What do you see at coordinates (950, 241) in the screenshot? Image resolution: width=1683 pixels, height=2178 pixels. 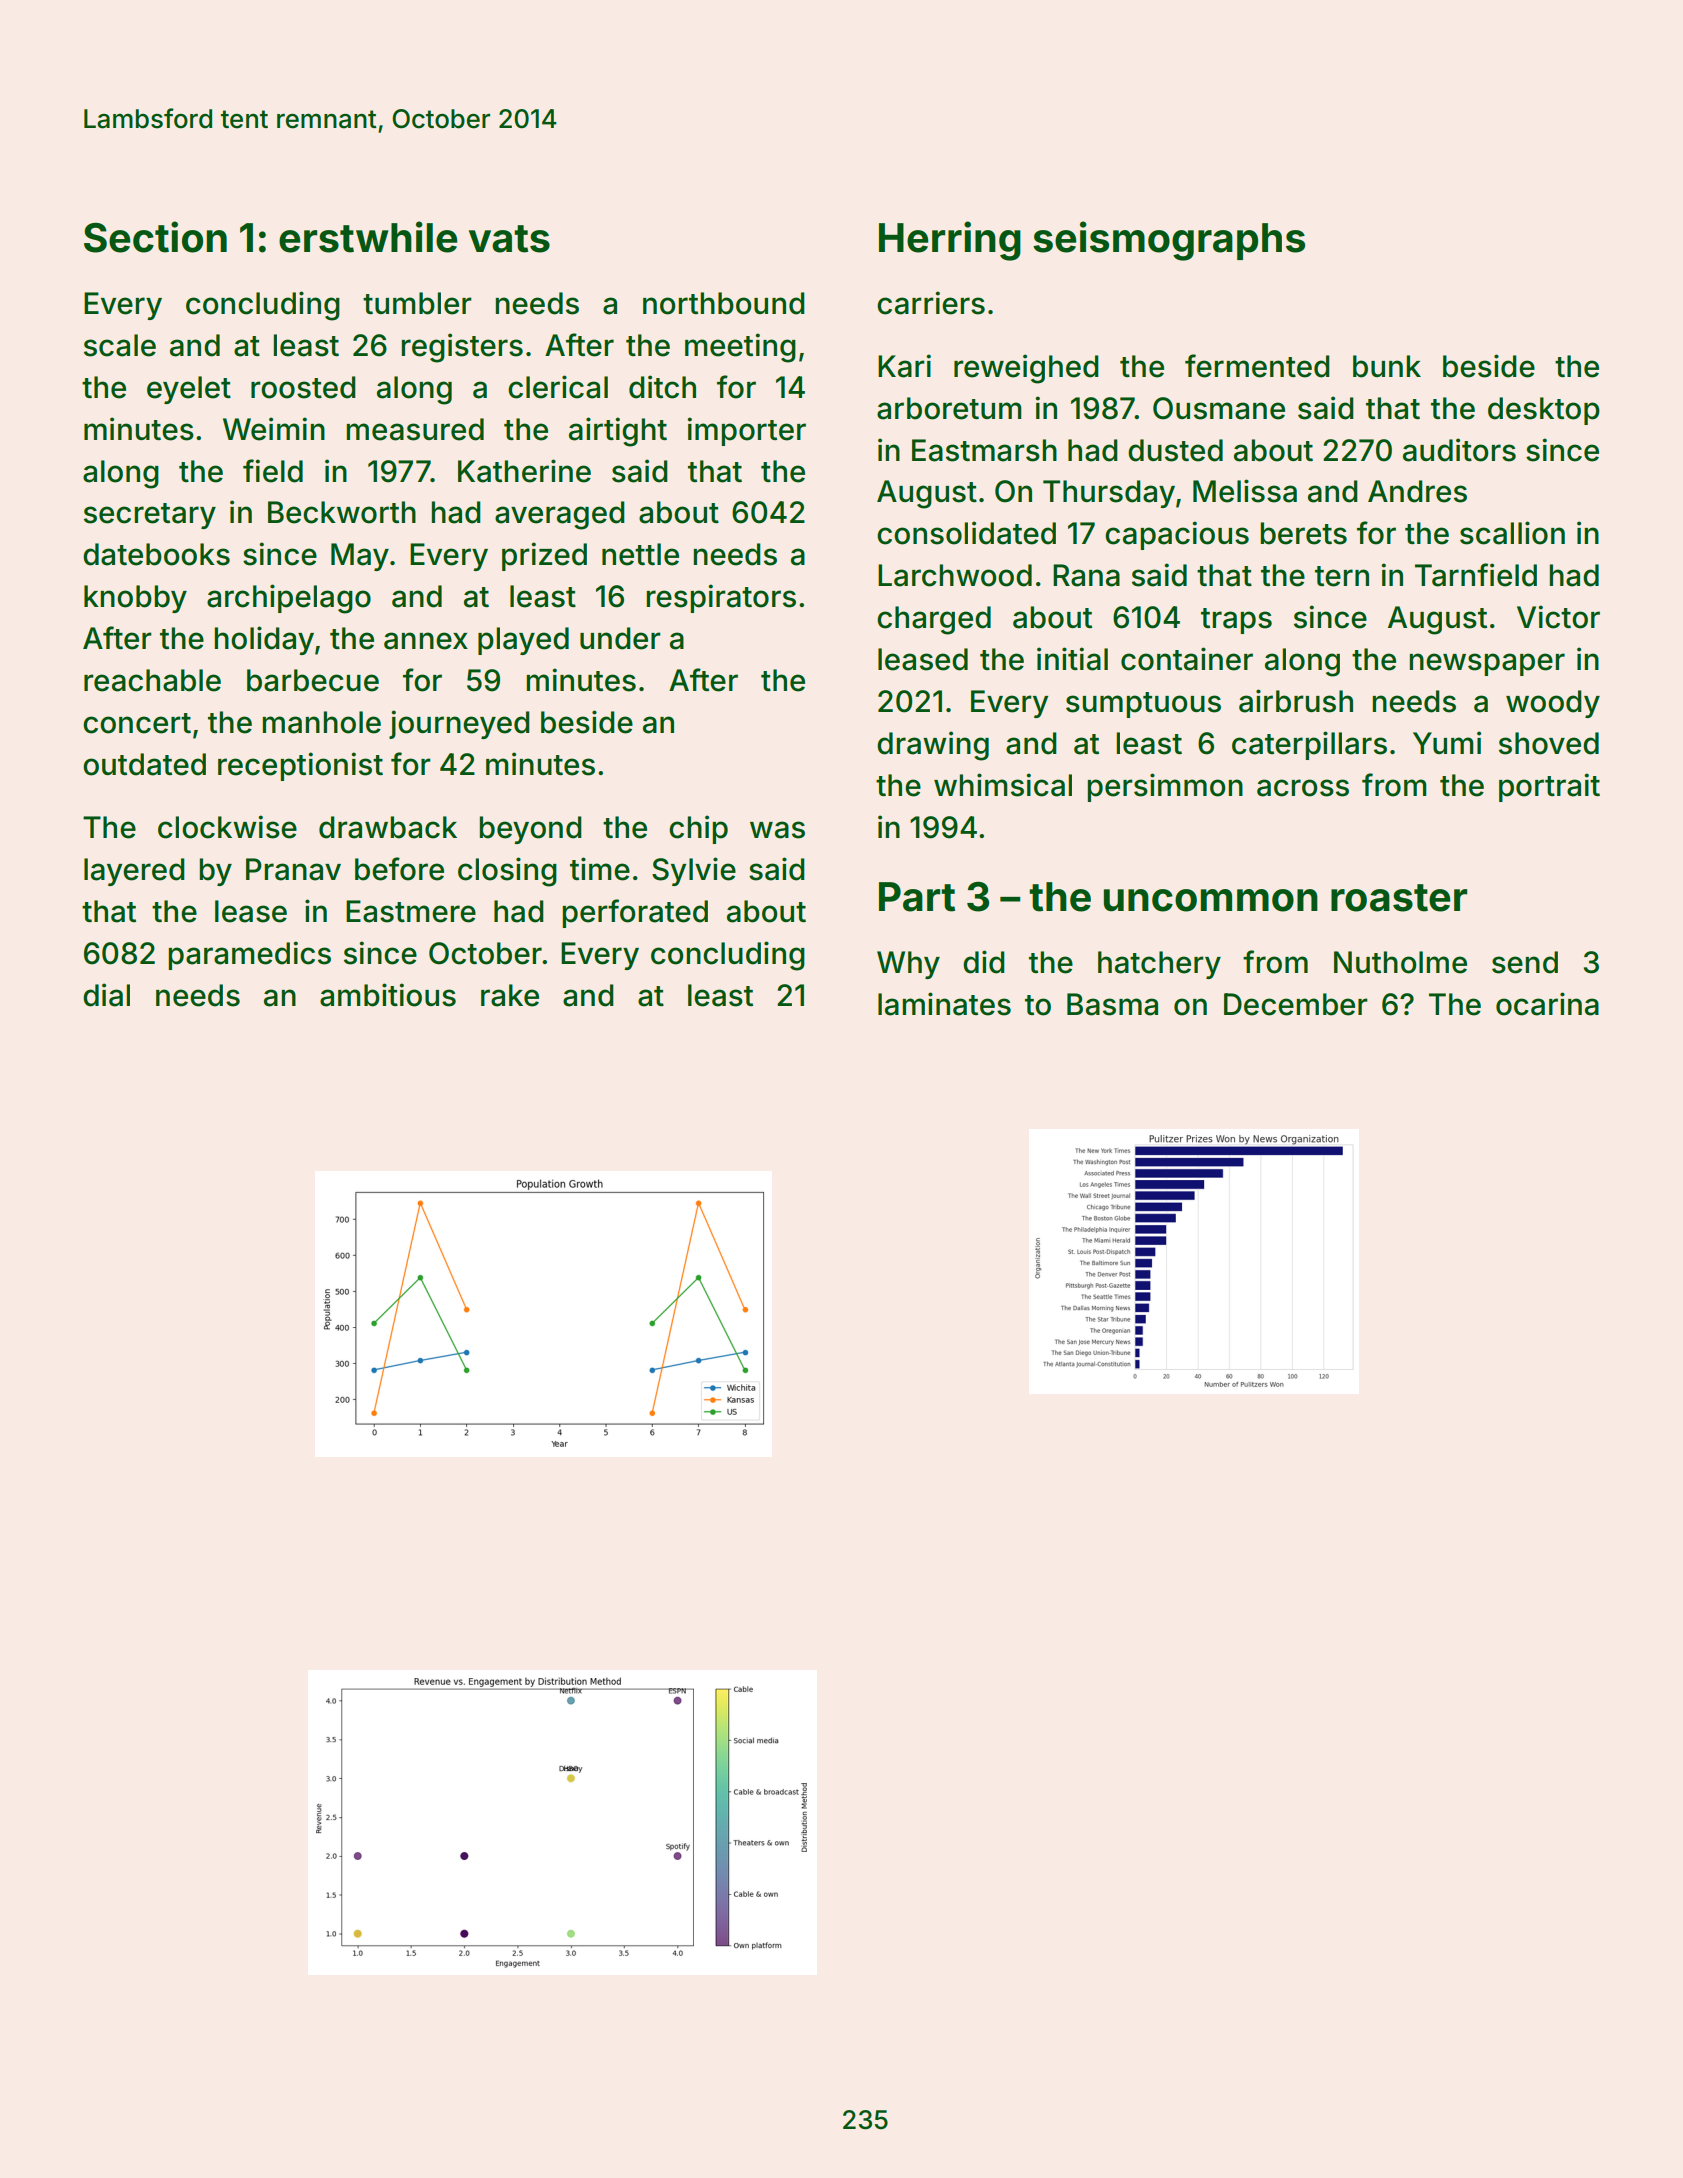 I see `Herring` at bounding box center [950, 241].
